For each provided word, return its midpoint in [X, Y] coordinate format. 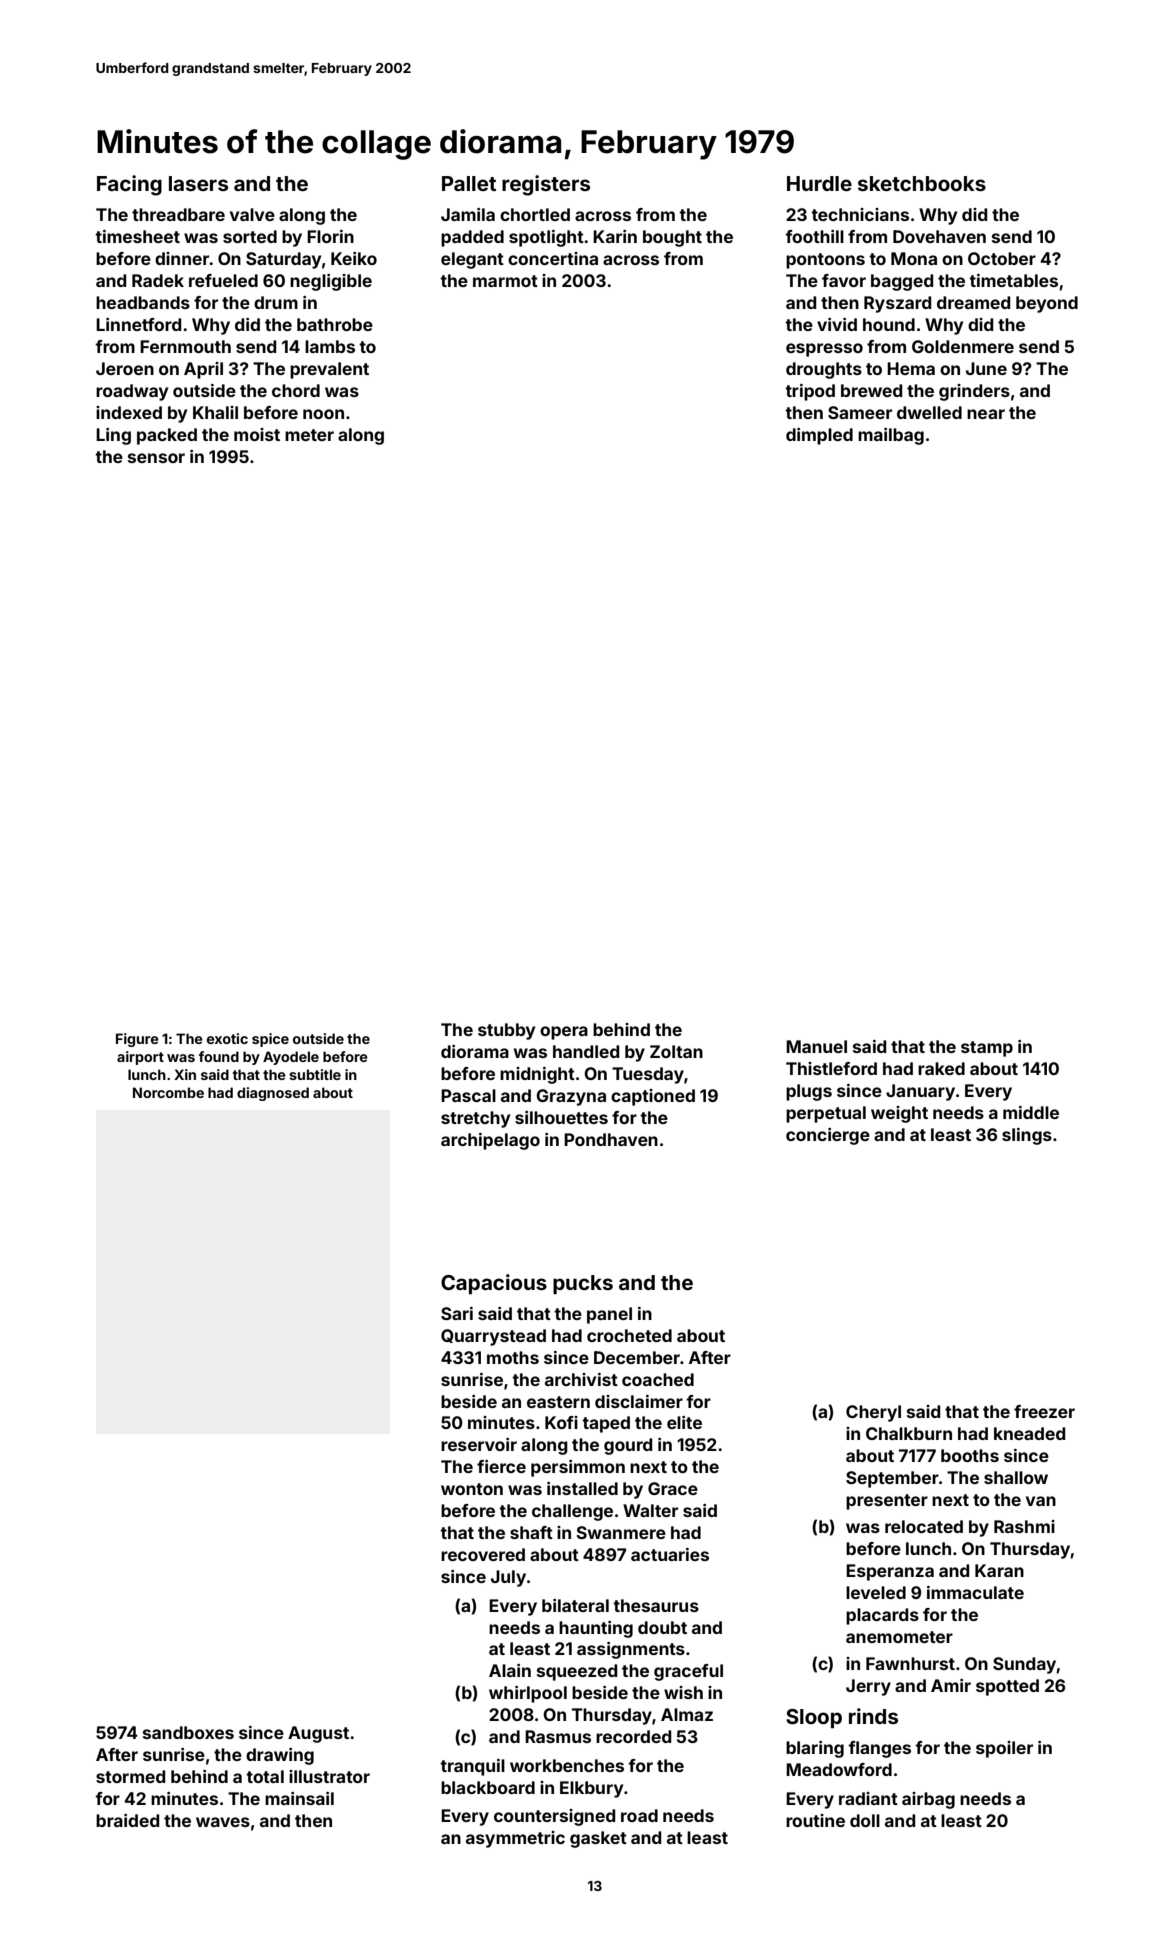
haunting [596, 1629]
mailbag [891, 436]
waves [223, 1822]
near [986, 414]
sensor [156, 458]
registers [546, 185]
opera [564, 1033]
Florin [330, 236]
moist [257, 434]
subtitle [315, 1074]
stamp [987, 1049]
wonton [472, 1489]
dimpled [819, 436]
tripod [810, 392]
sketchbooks [922, 183]
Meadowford [839, 1769]
